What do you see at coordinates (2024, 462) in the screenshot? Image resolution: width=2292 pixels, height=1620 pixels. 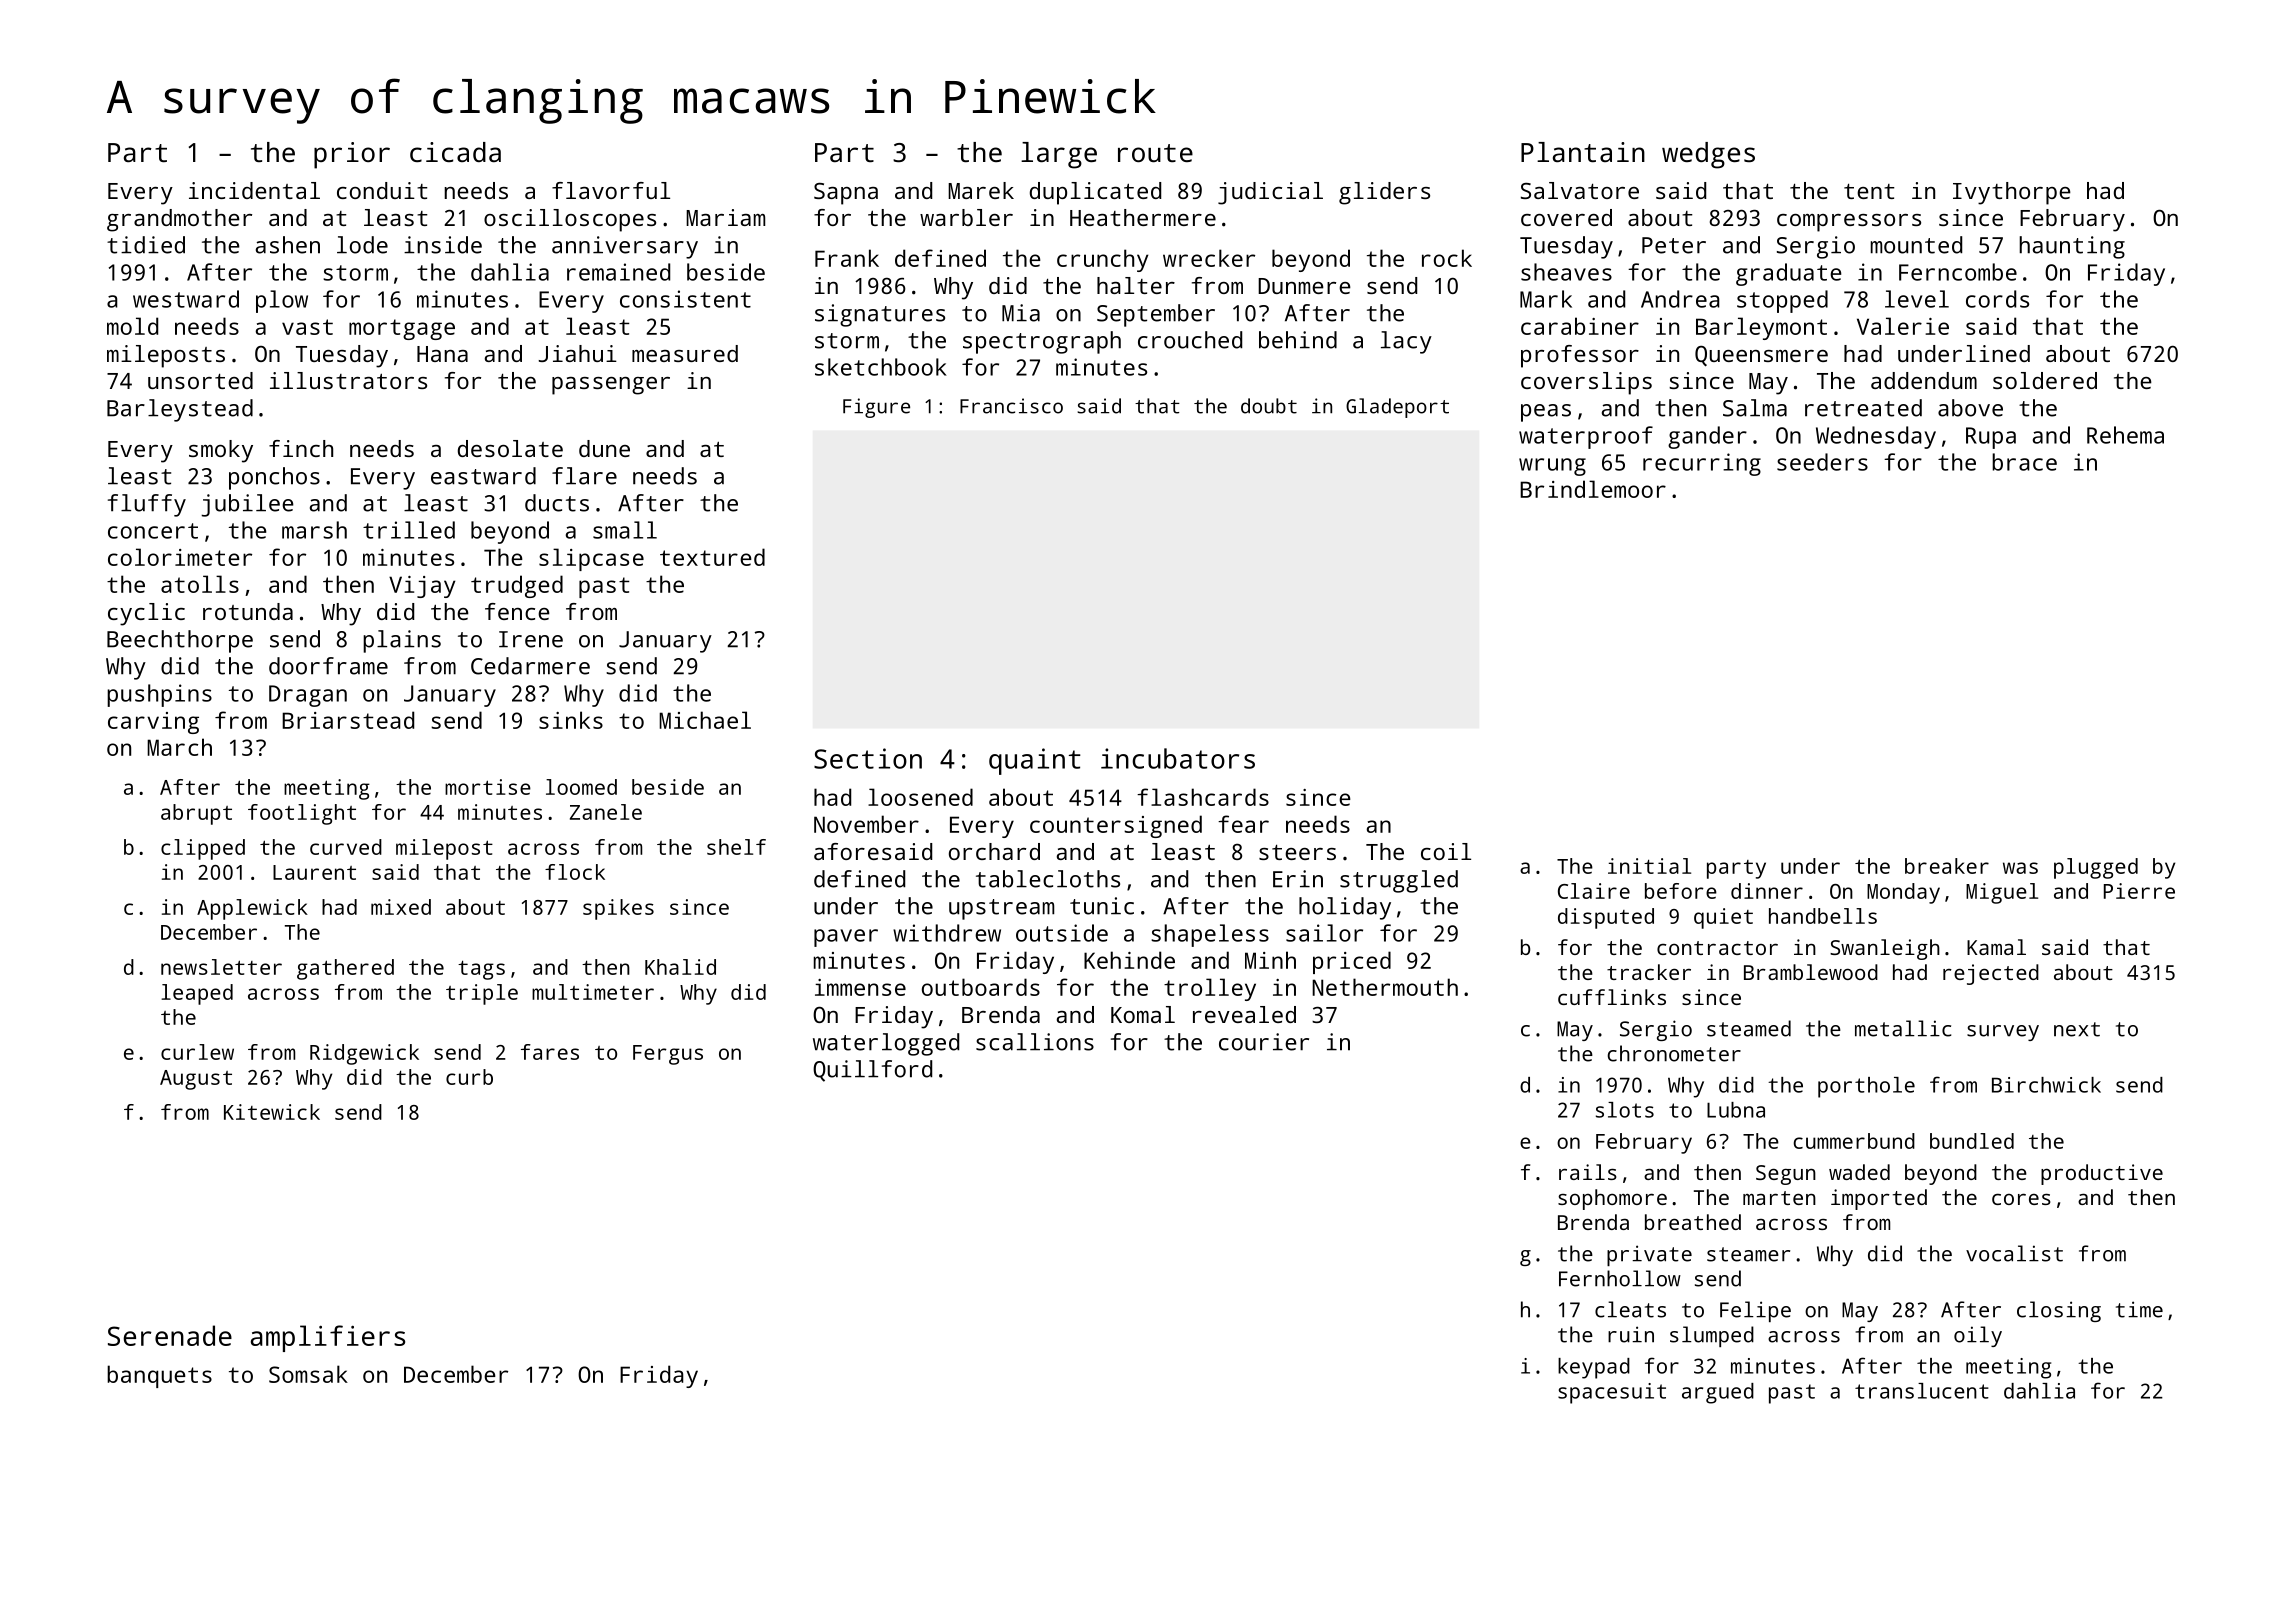 I see `brace` at bounding box center [2024, 462].
